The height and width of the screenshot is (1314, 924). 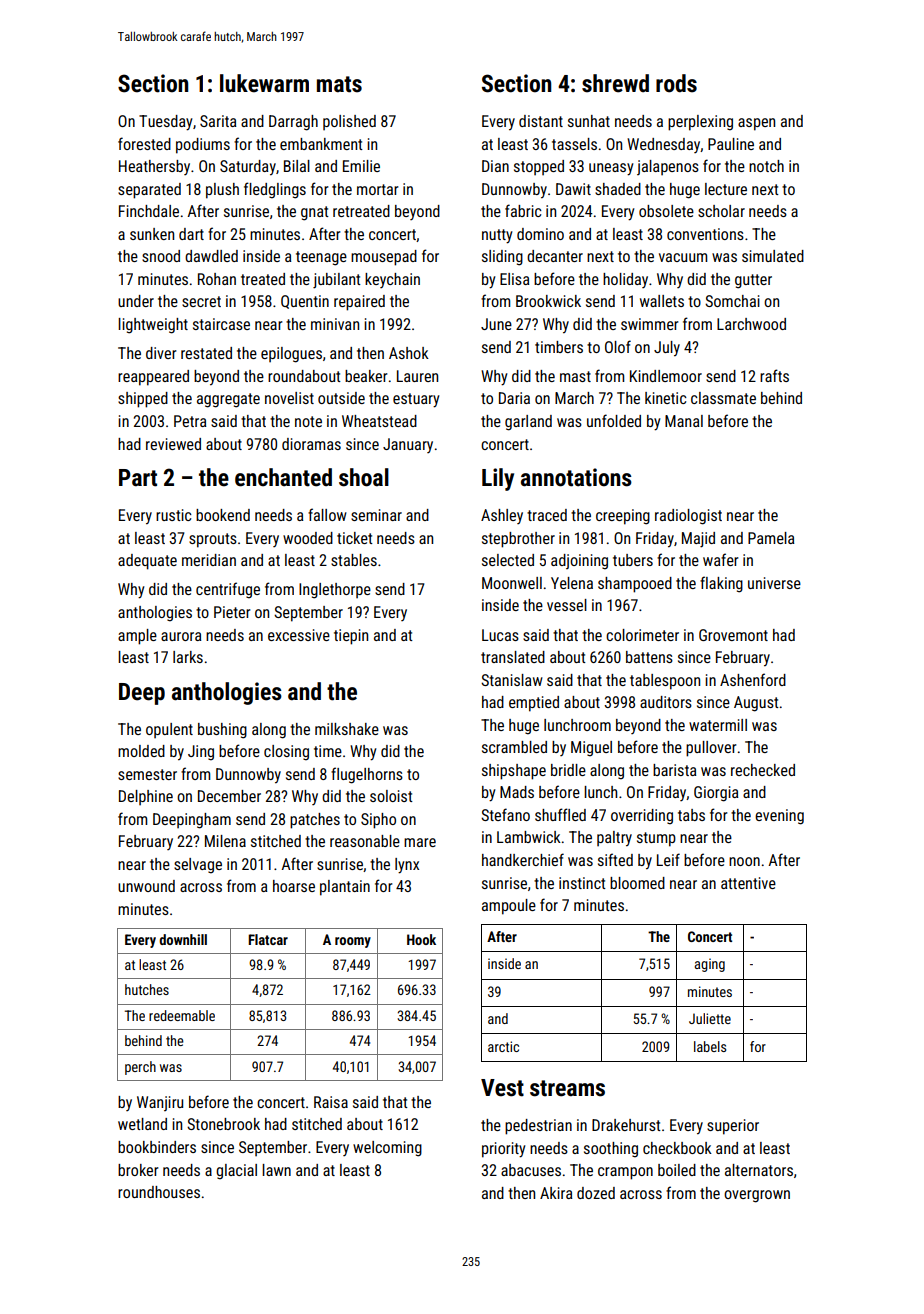 What do you see at coordinates (503, 1046) in the screenshot?
I see `arctic` at bounding box center [503, 1046].
